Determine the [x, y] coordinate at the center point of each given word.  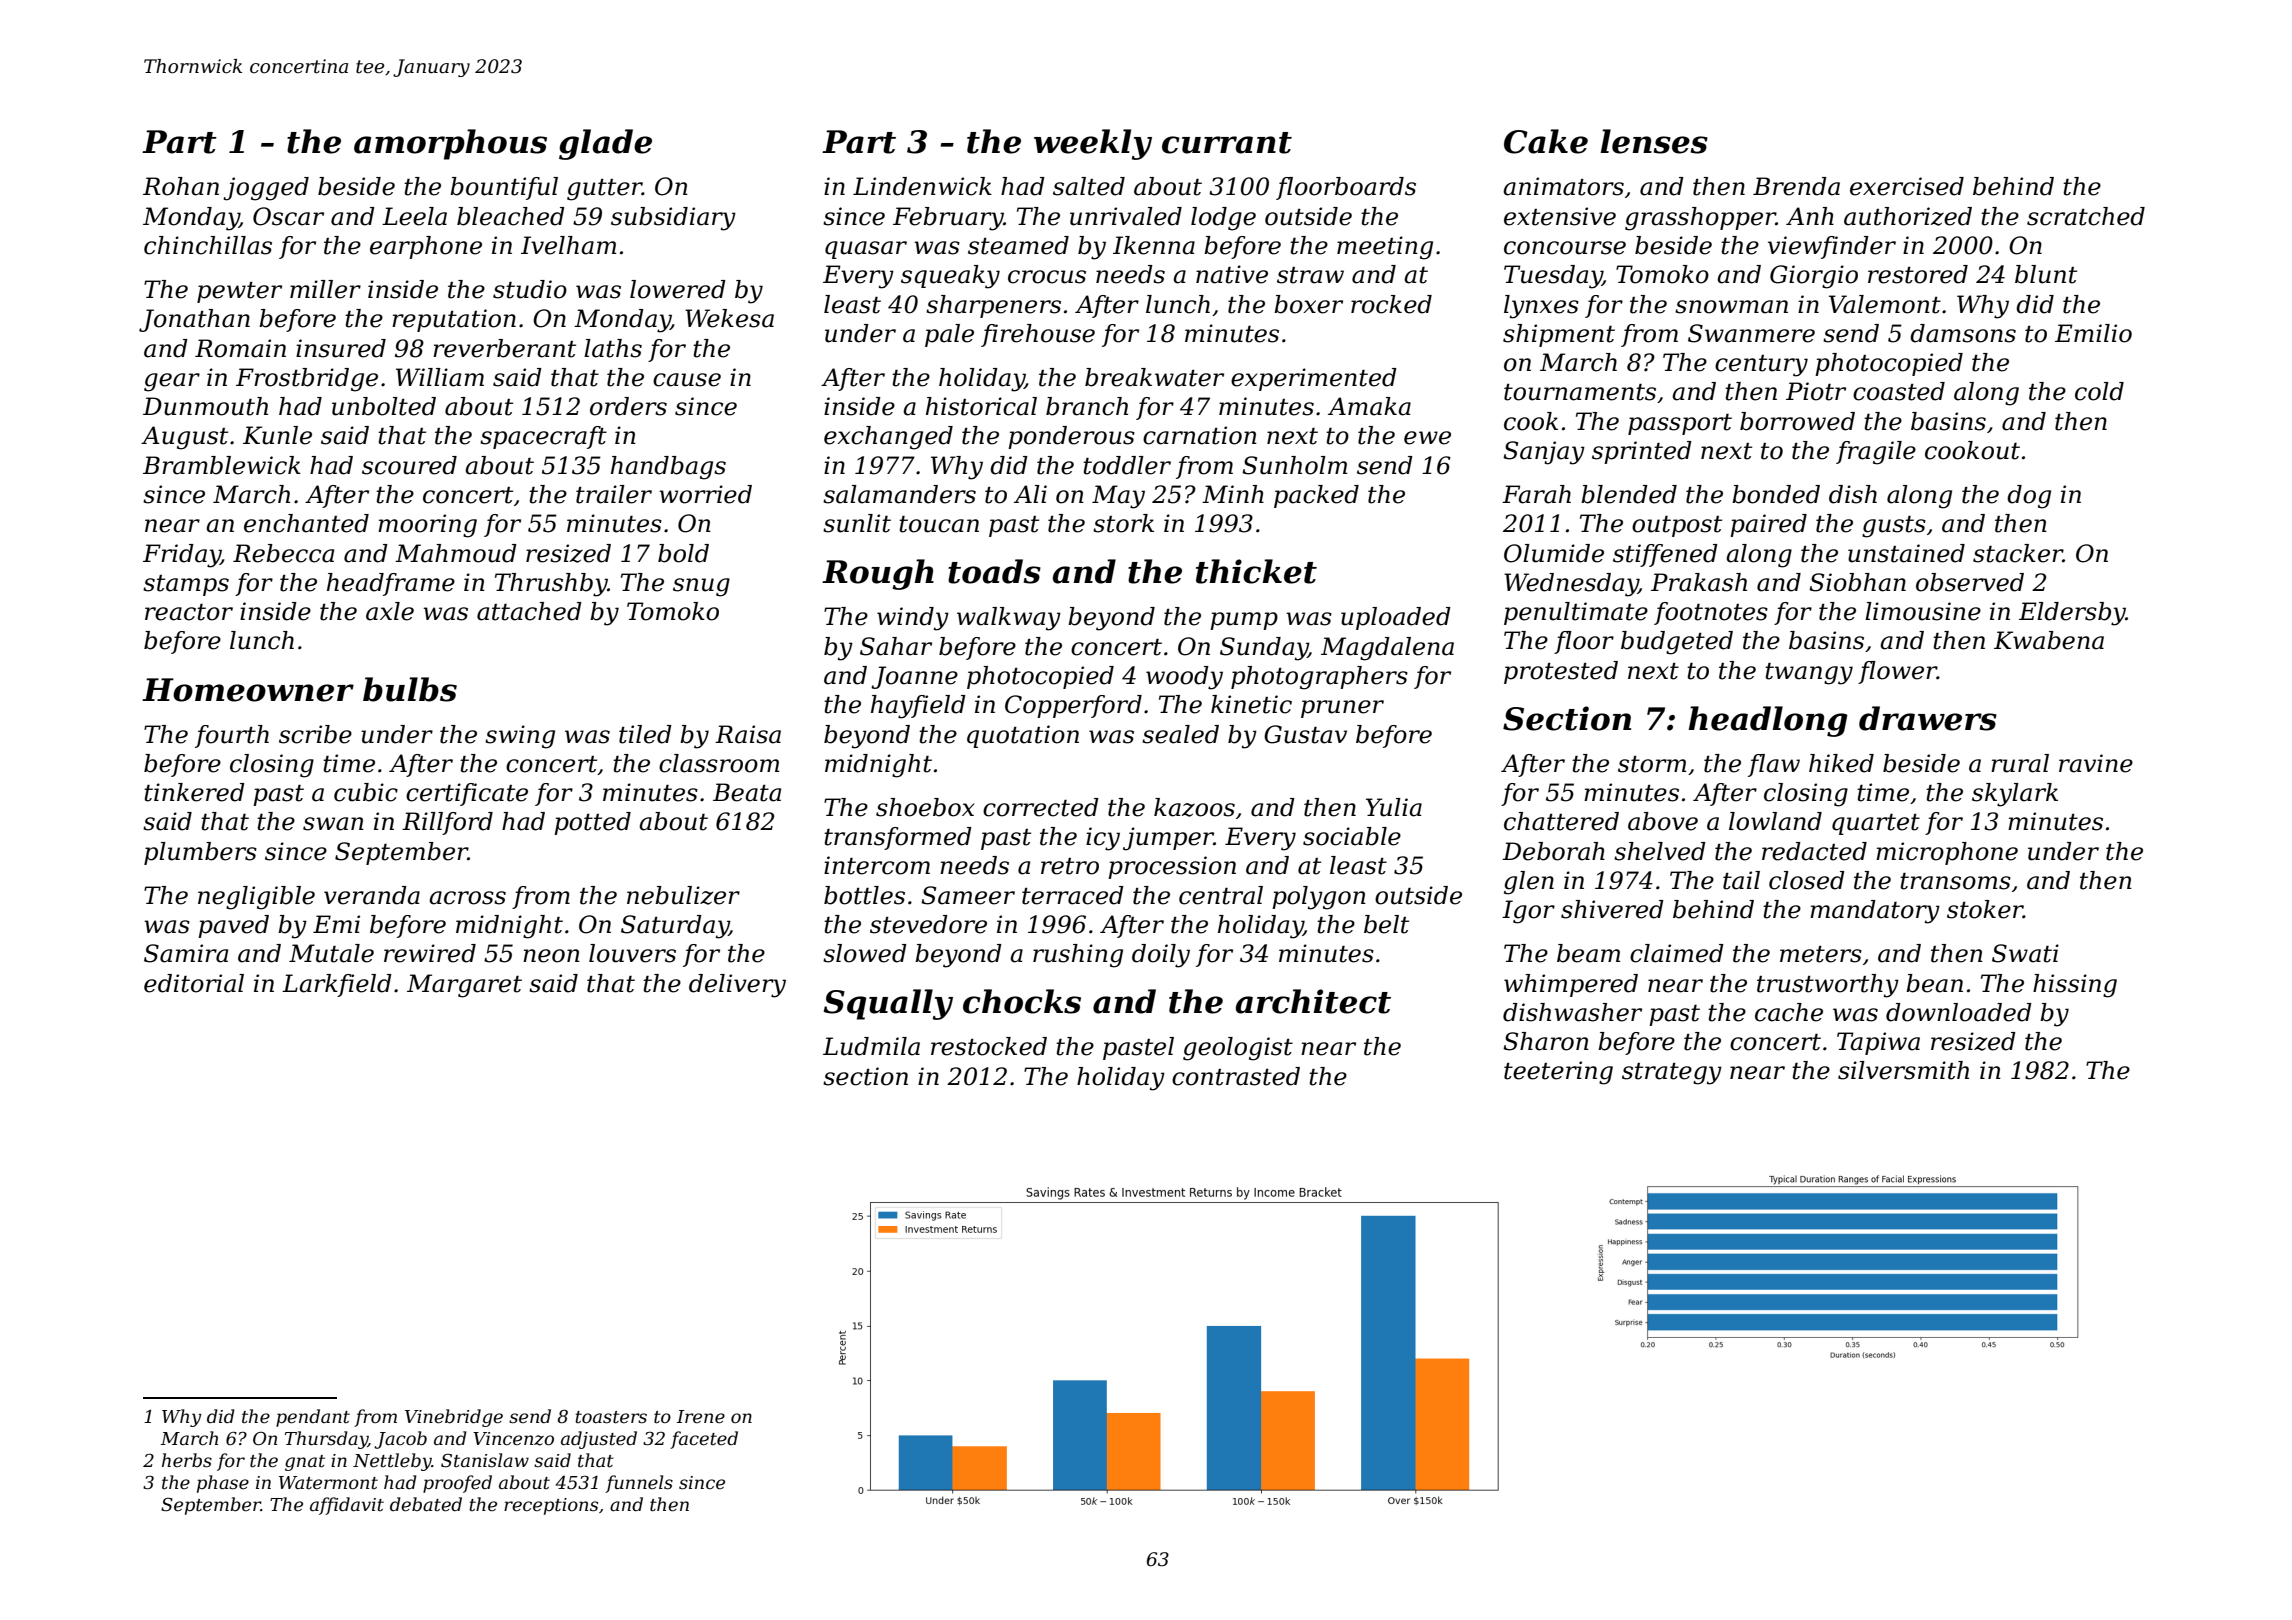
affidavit [347, 1506]
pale [949, 335]
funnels [639, 1484]
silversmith [1903, 1070]
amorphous [450, 144]
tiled [645, 734]
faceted [704, 1440]
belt [1386, 924]
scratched [2086, 216]
